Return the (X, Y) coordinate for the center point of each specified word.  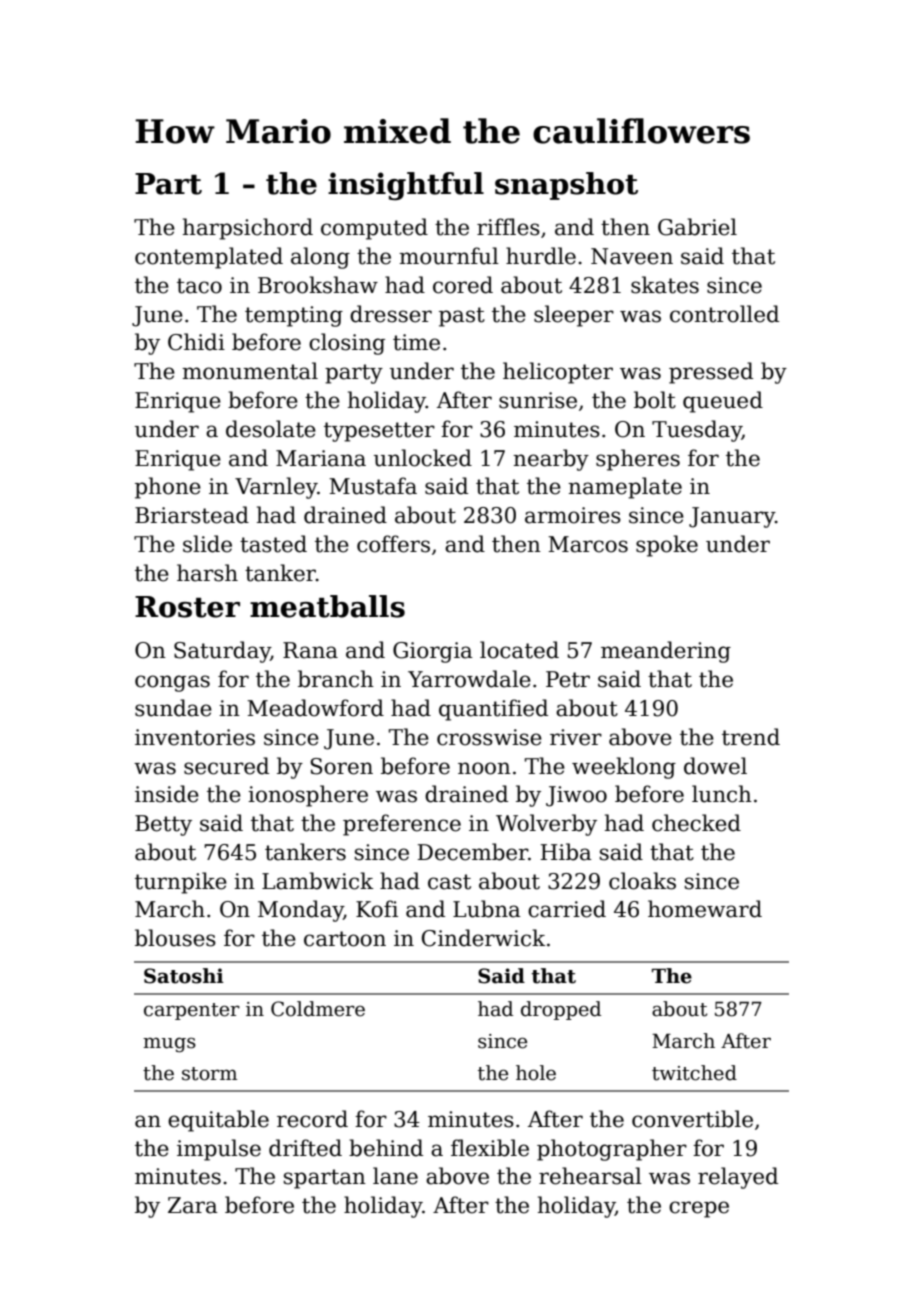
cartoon (345, 939)
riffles (508, 227)
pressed (711, 373)
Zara (193, 1205)
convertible (692, 1119)
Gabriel (697, 227)
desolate (271, 429)
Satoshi (184, 976)
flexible (490, 1148)
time (416, 342)
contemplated (209, 258)
